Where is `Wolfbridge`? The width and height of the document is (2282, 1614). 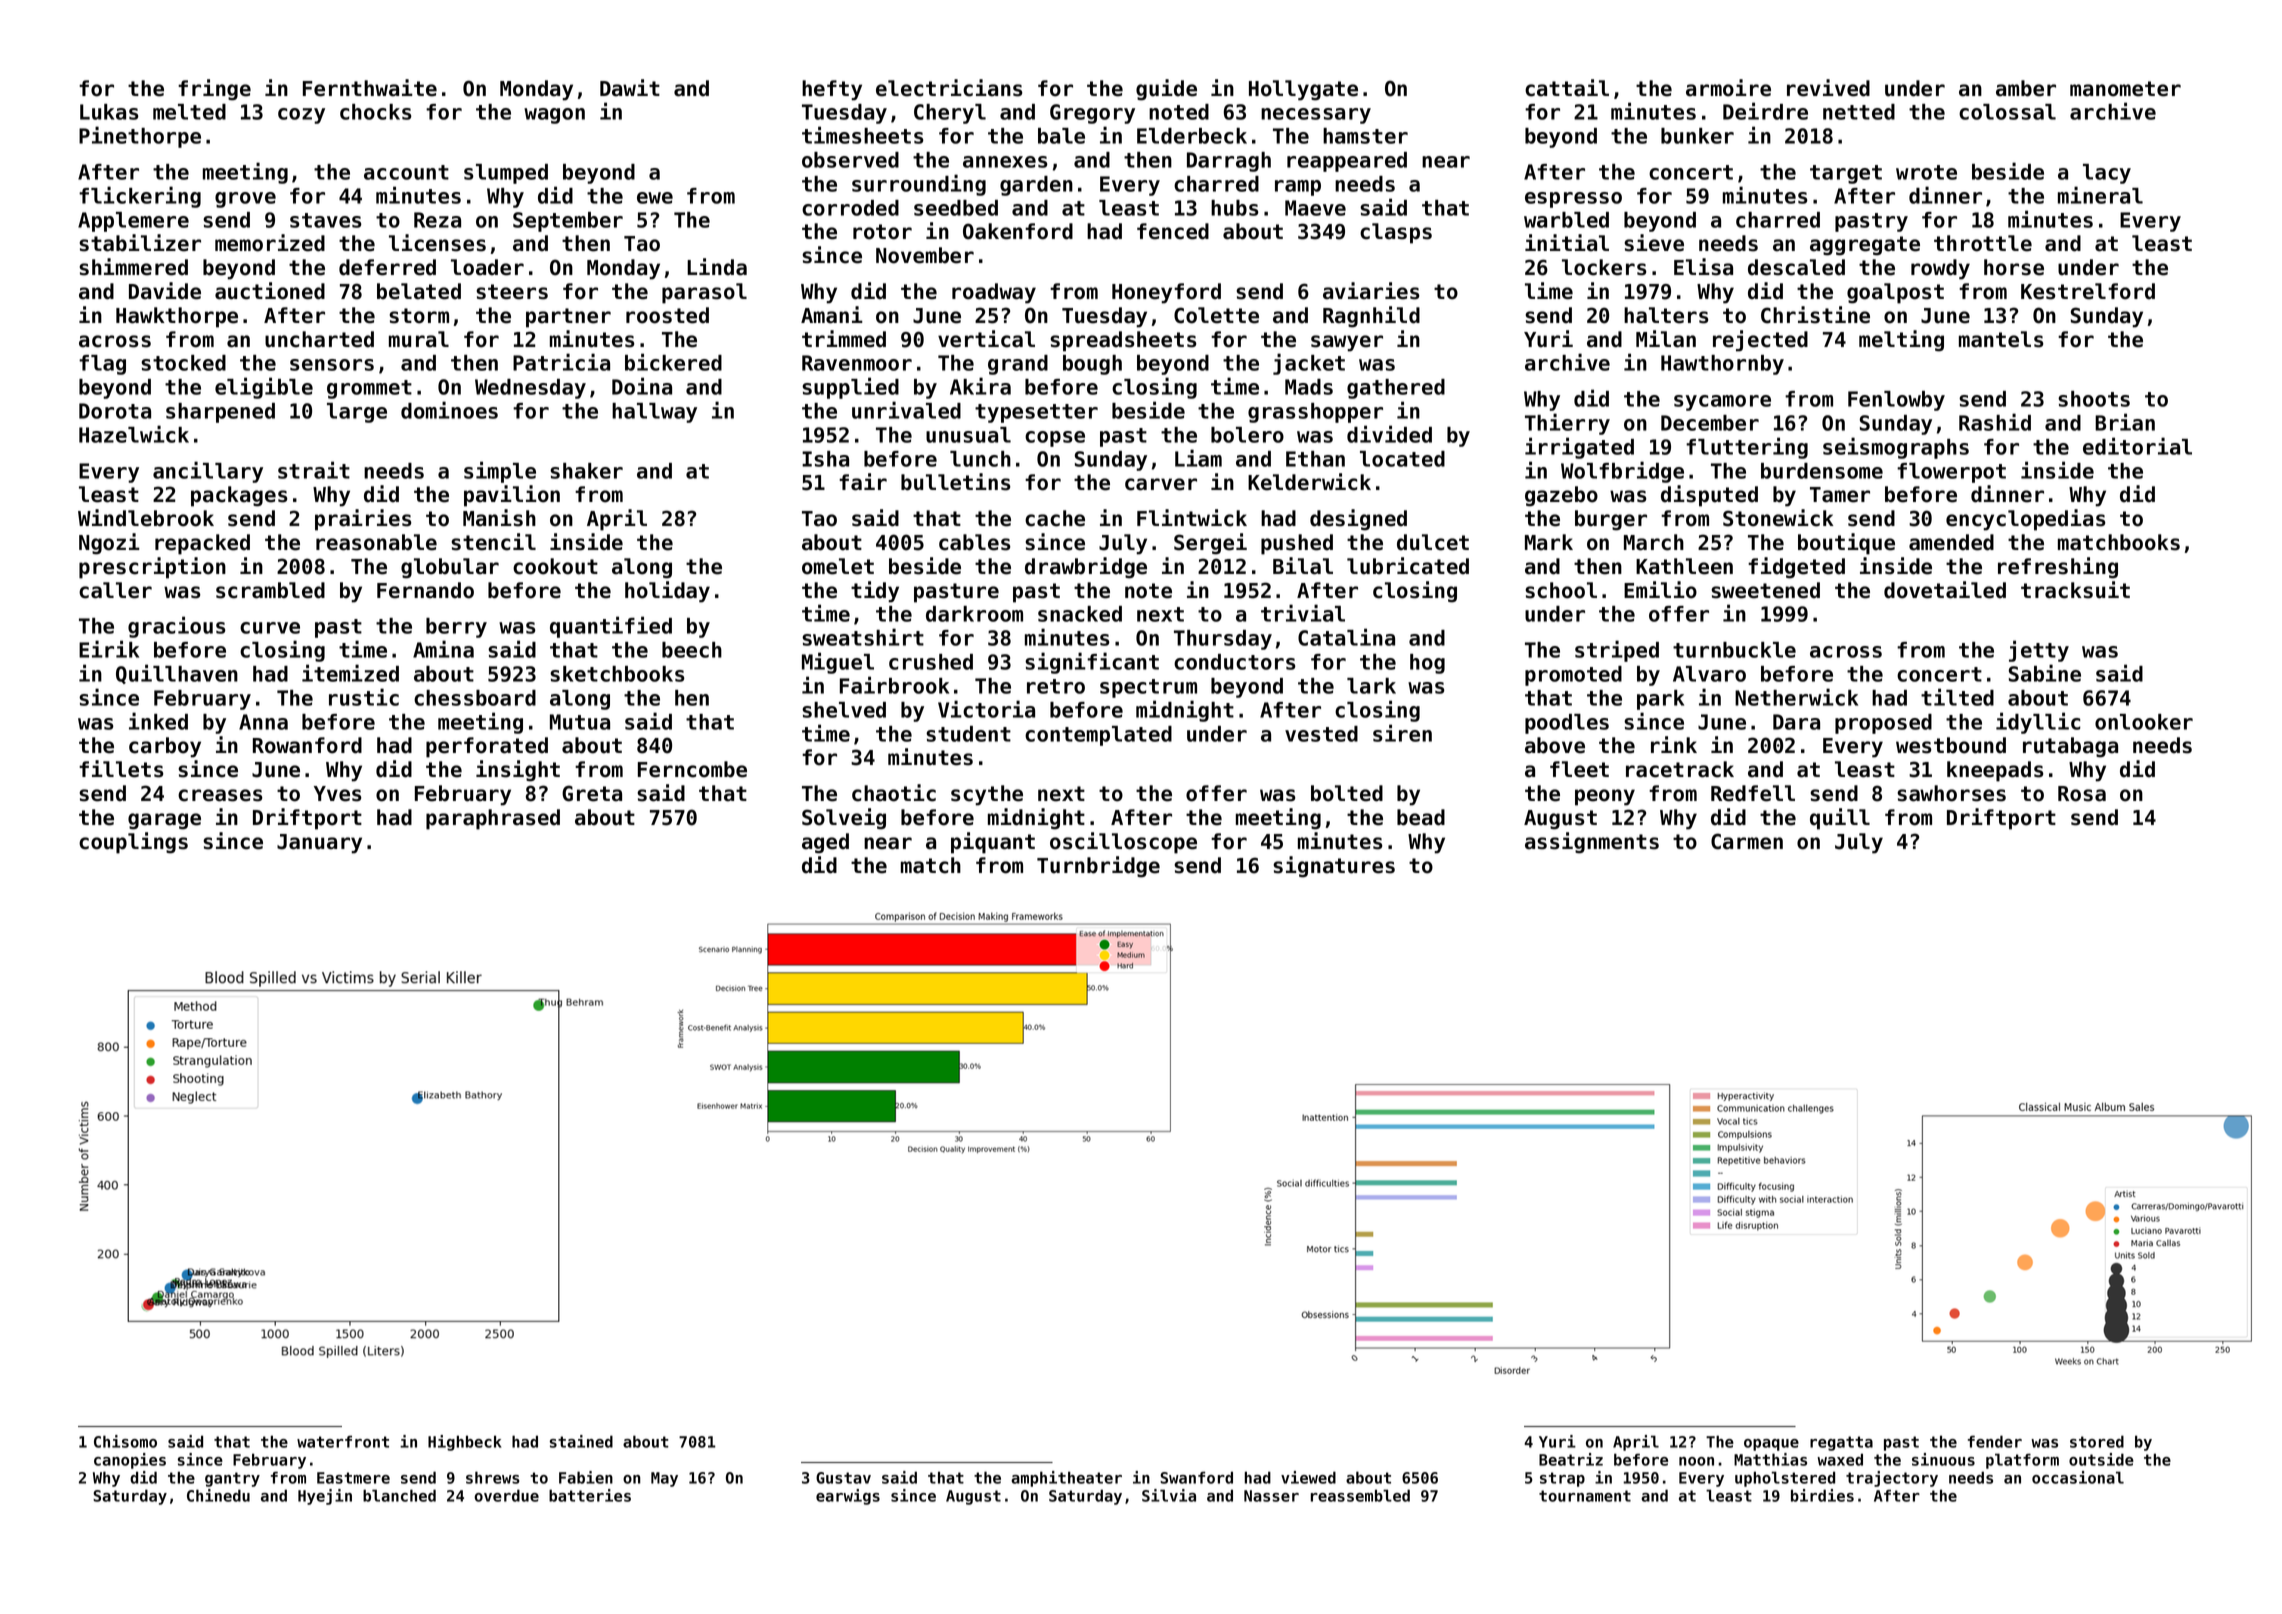 Wolfbridge is located at coordinates (1622, 472).
